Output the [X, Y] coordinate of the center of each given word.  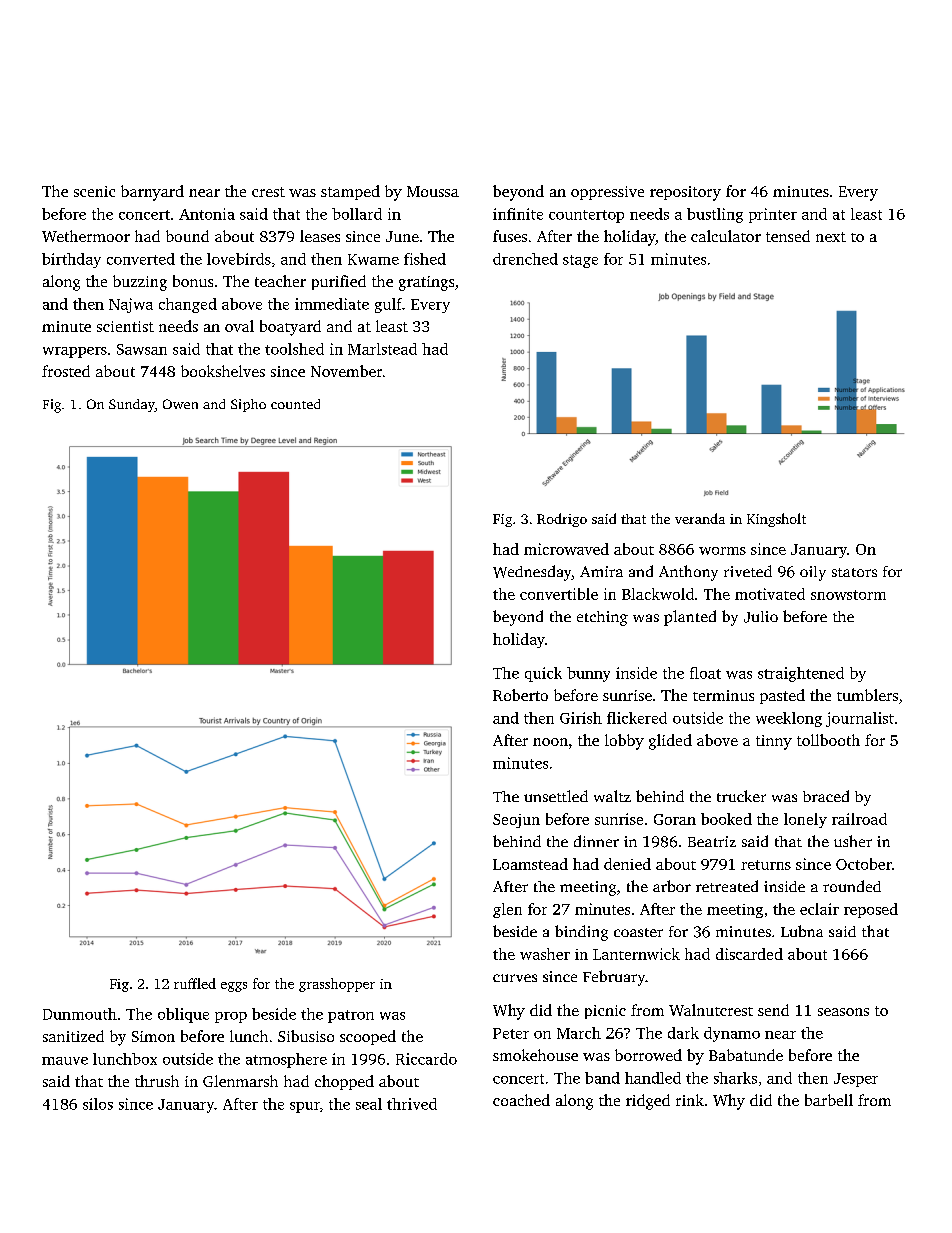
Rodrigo [562, 520]
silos [98, 1104]
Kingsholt [776, 520]
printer [773, 215]
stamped [350, 192]
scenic [94, 191]
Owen [180, 404]
